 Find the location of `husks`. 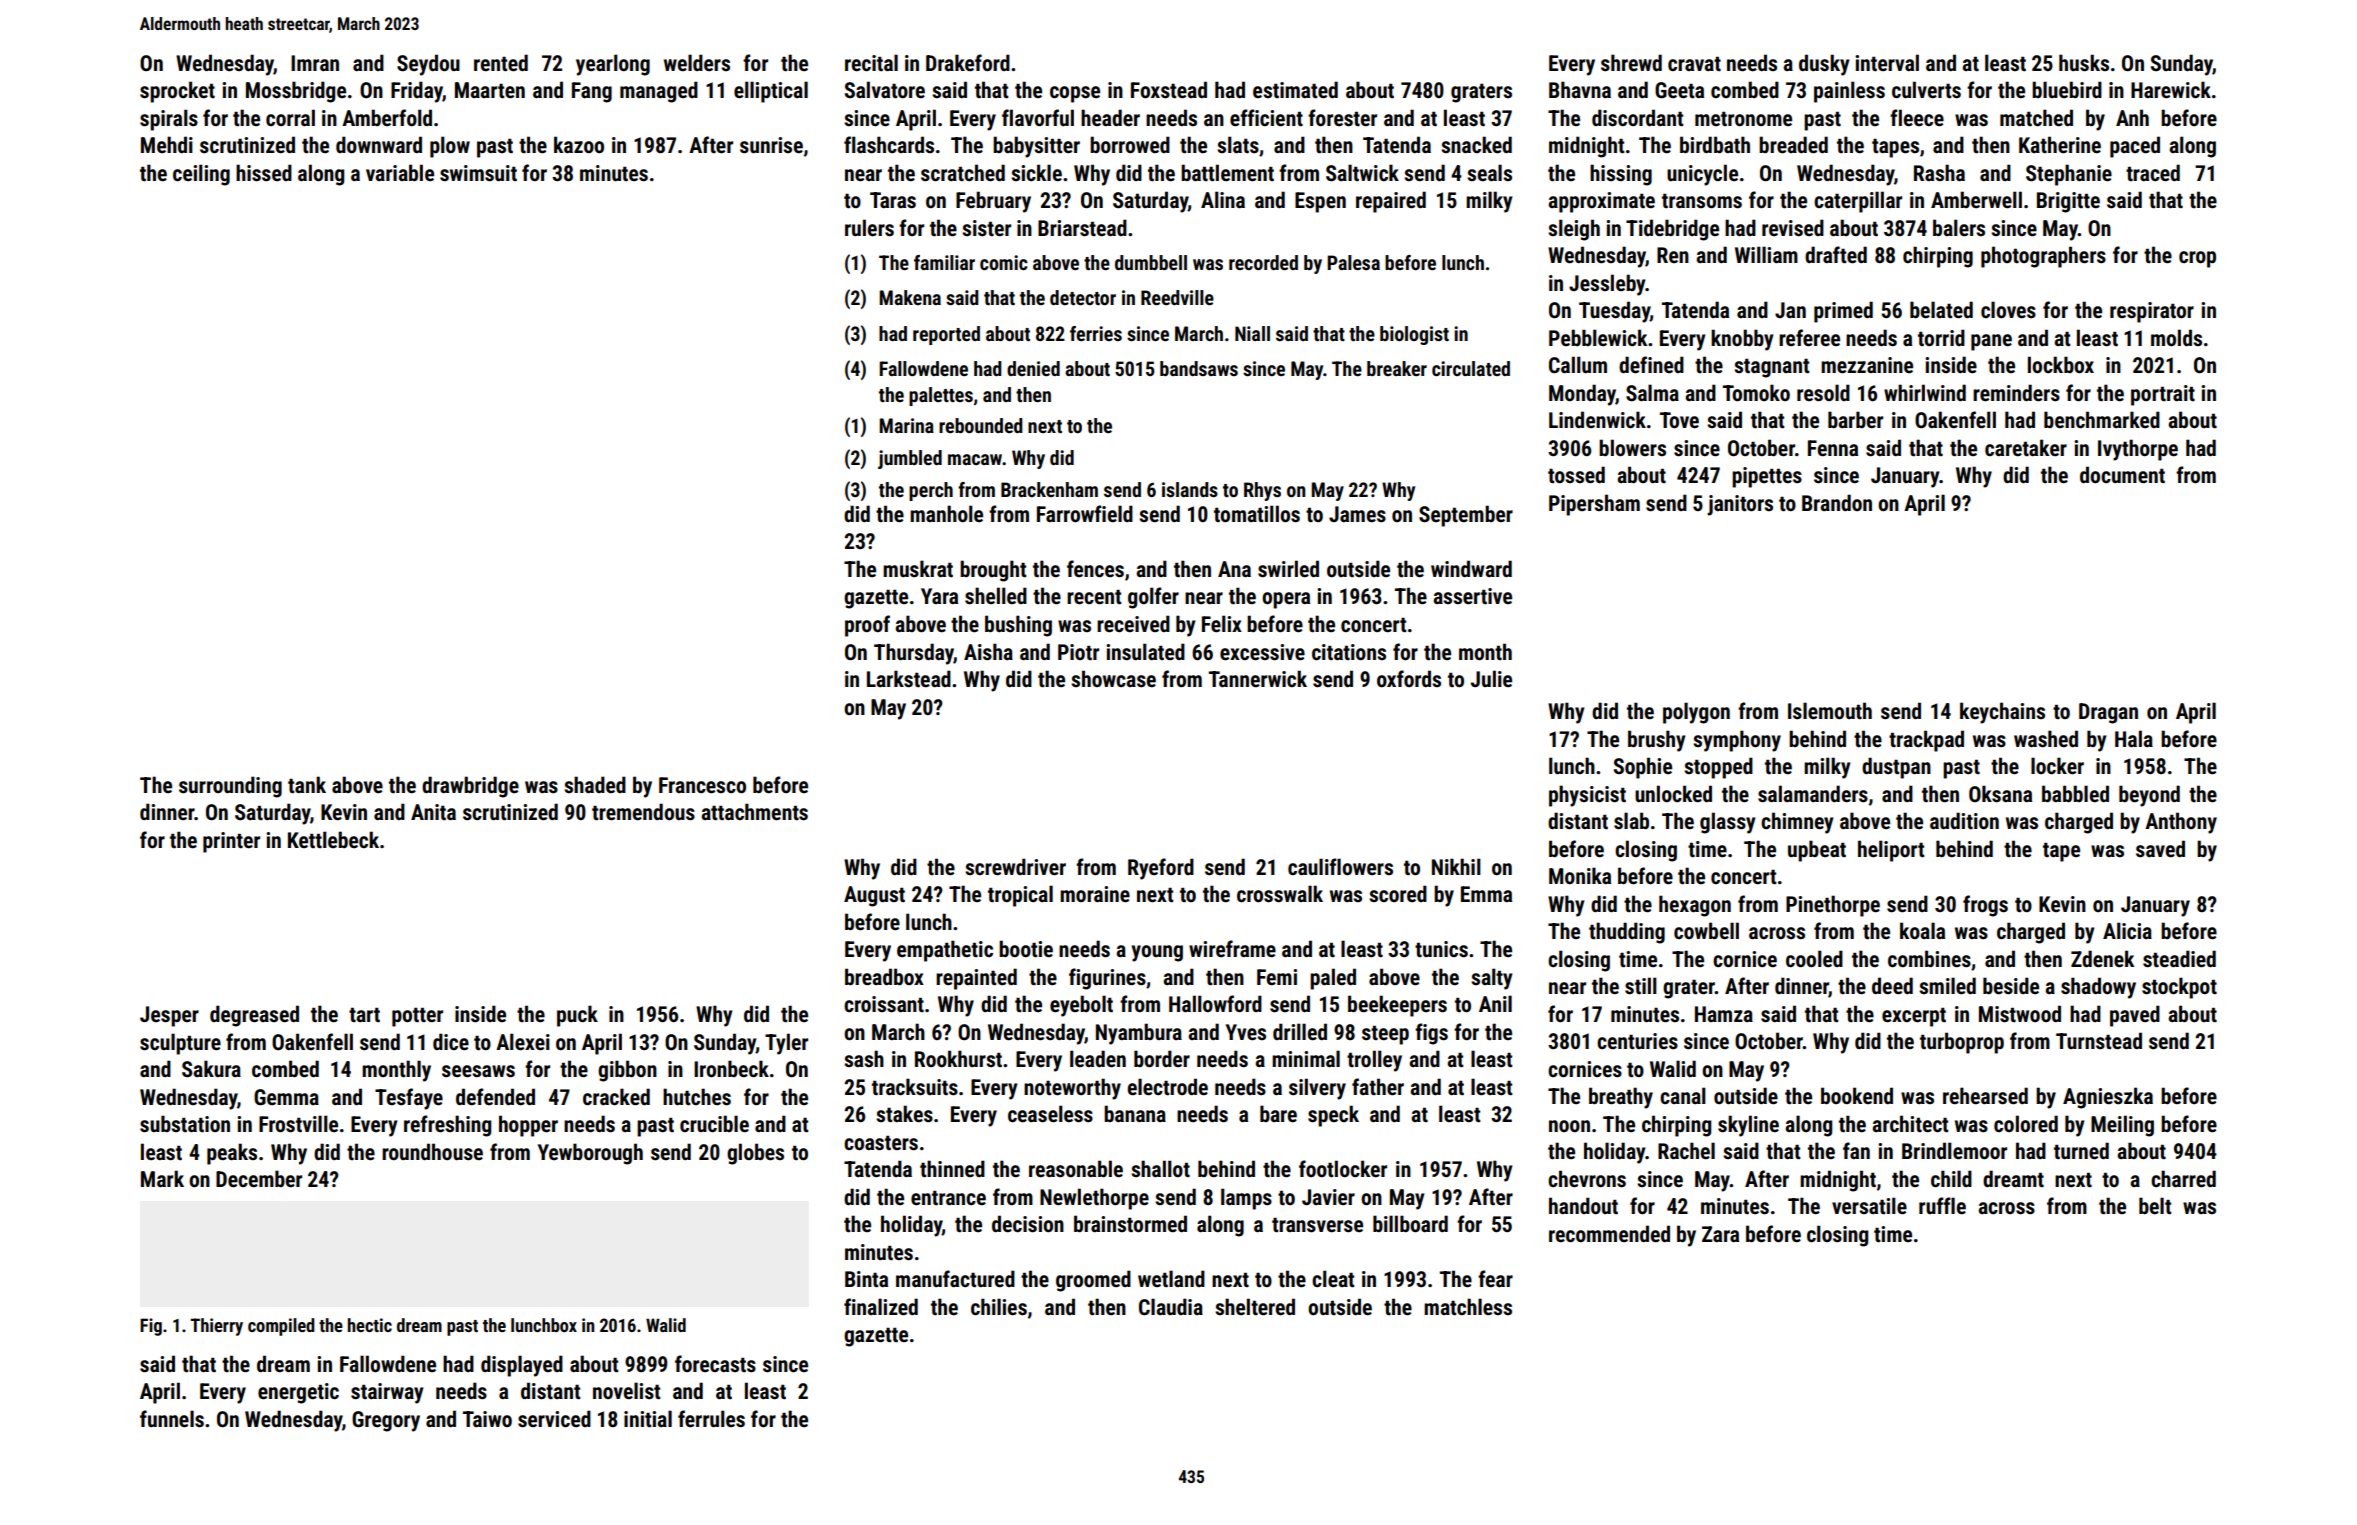

husks is located at coordinates (2084, 63).
